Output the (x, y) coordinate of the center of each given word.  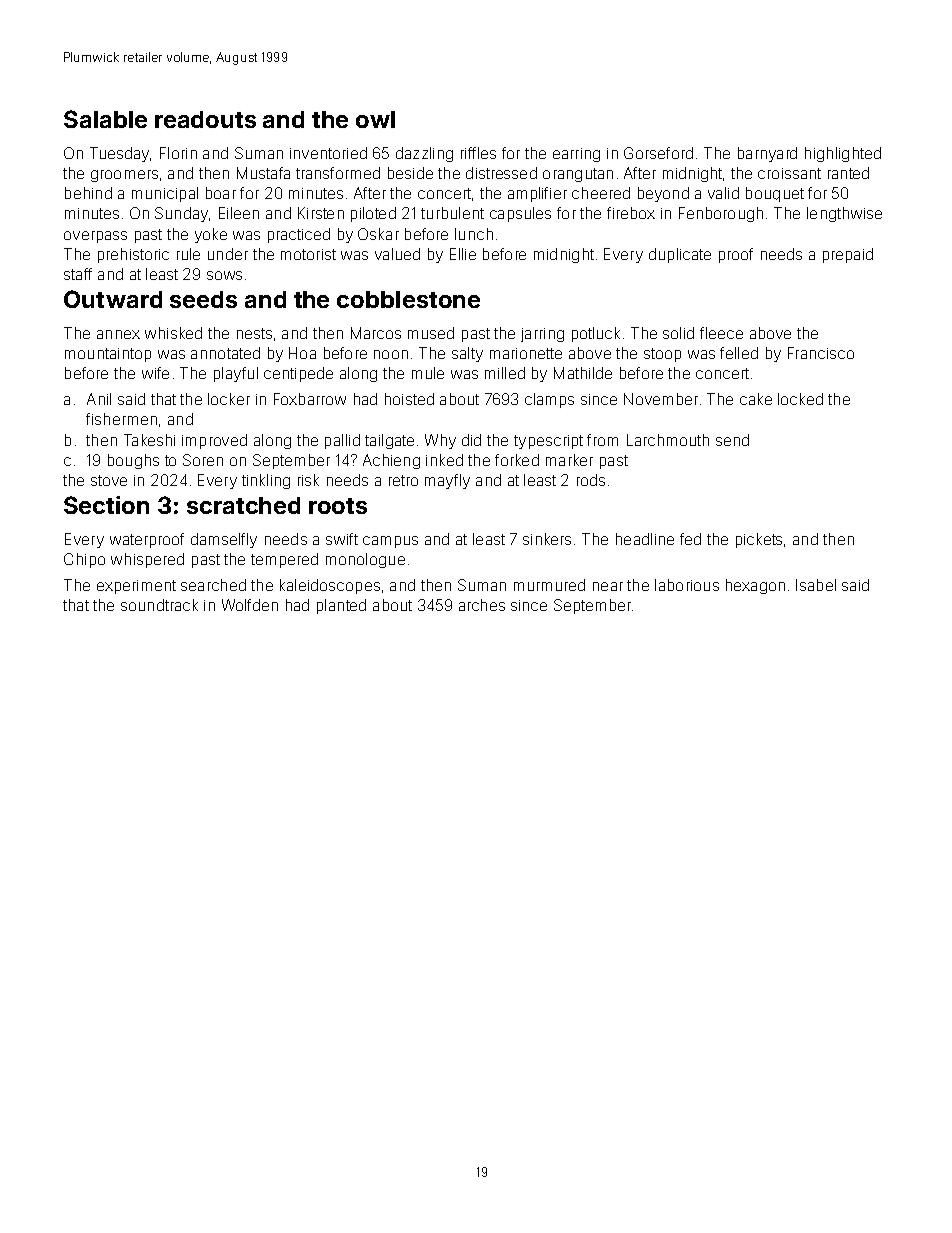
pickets (759, 540)
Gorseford (658, 153)
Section (106, 505)
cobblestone (408, 299)
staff (78, 274)
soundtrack (159, 605)
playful (236, 374)
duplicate (680, 255)
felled (739, 353)
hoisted (409, 399)
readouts (205, 119)
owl (375, 119)
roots (338, 506)
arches (482, 605)
